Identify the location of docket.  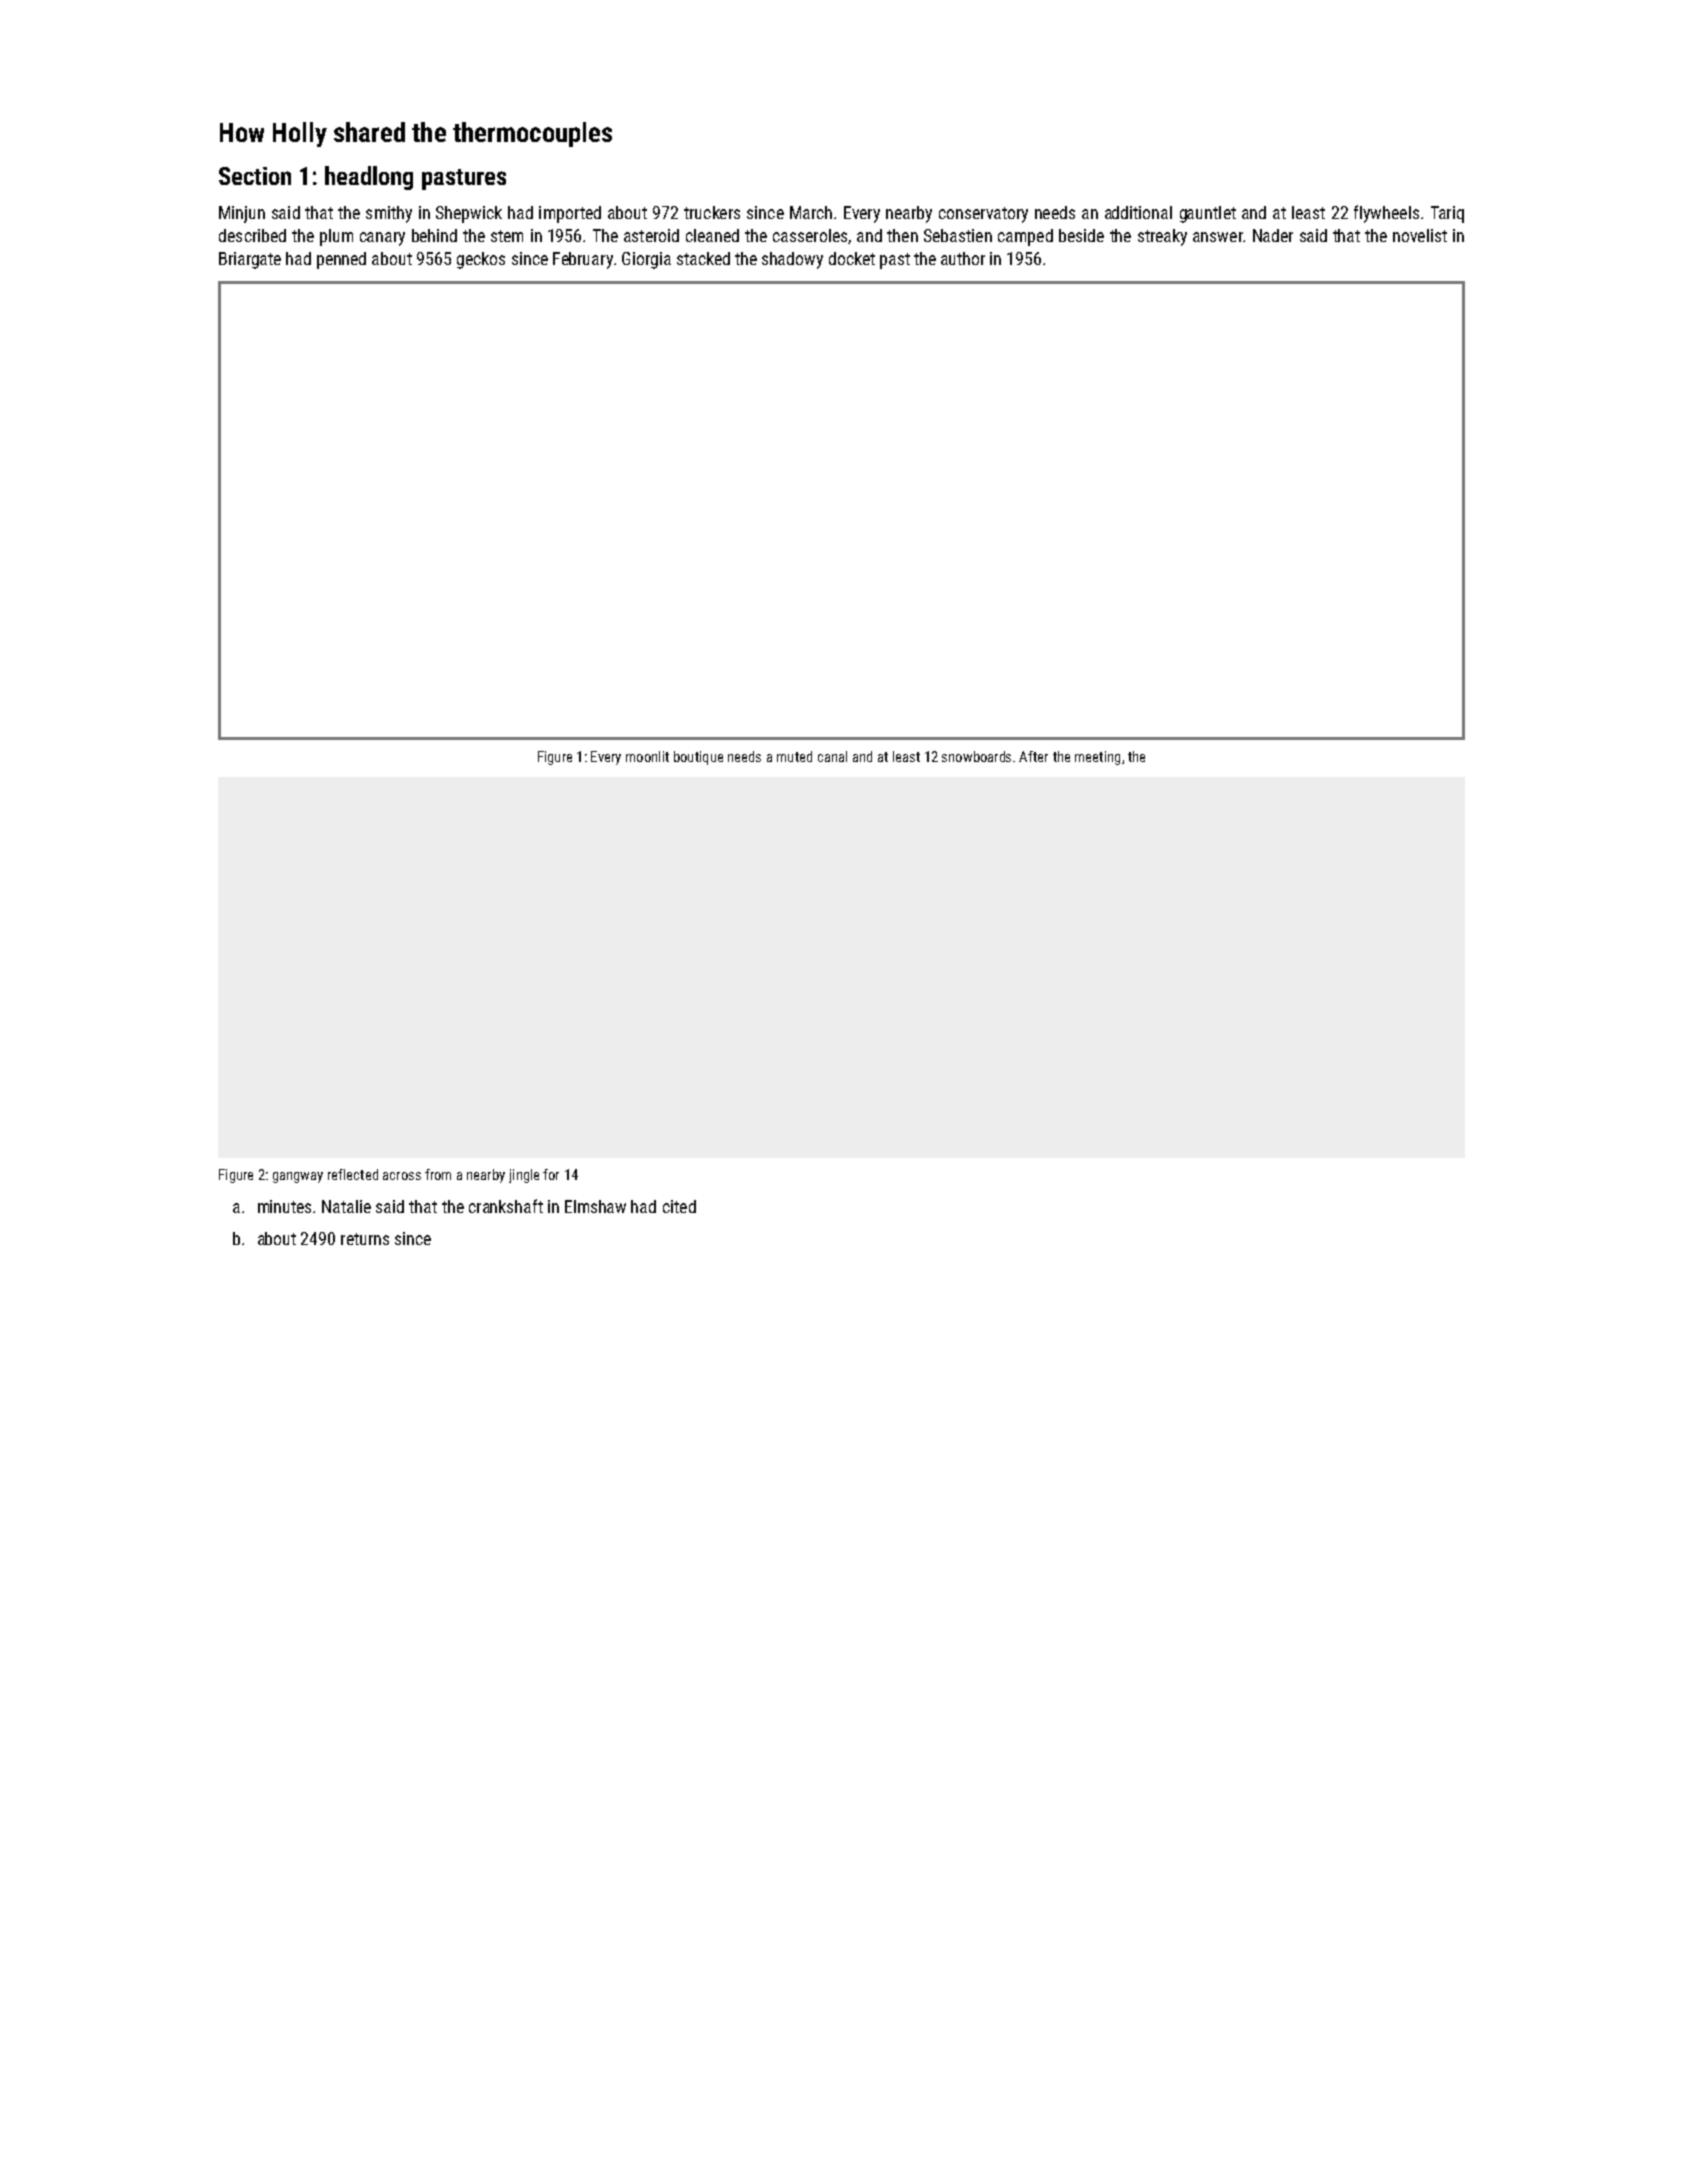
(852, 258).
